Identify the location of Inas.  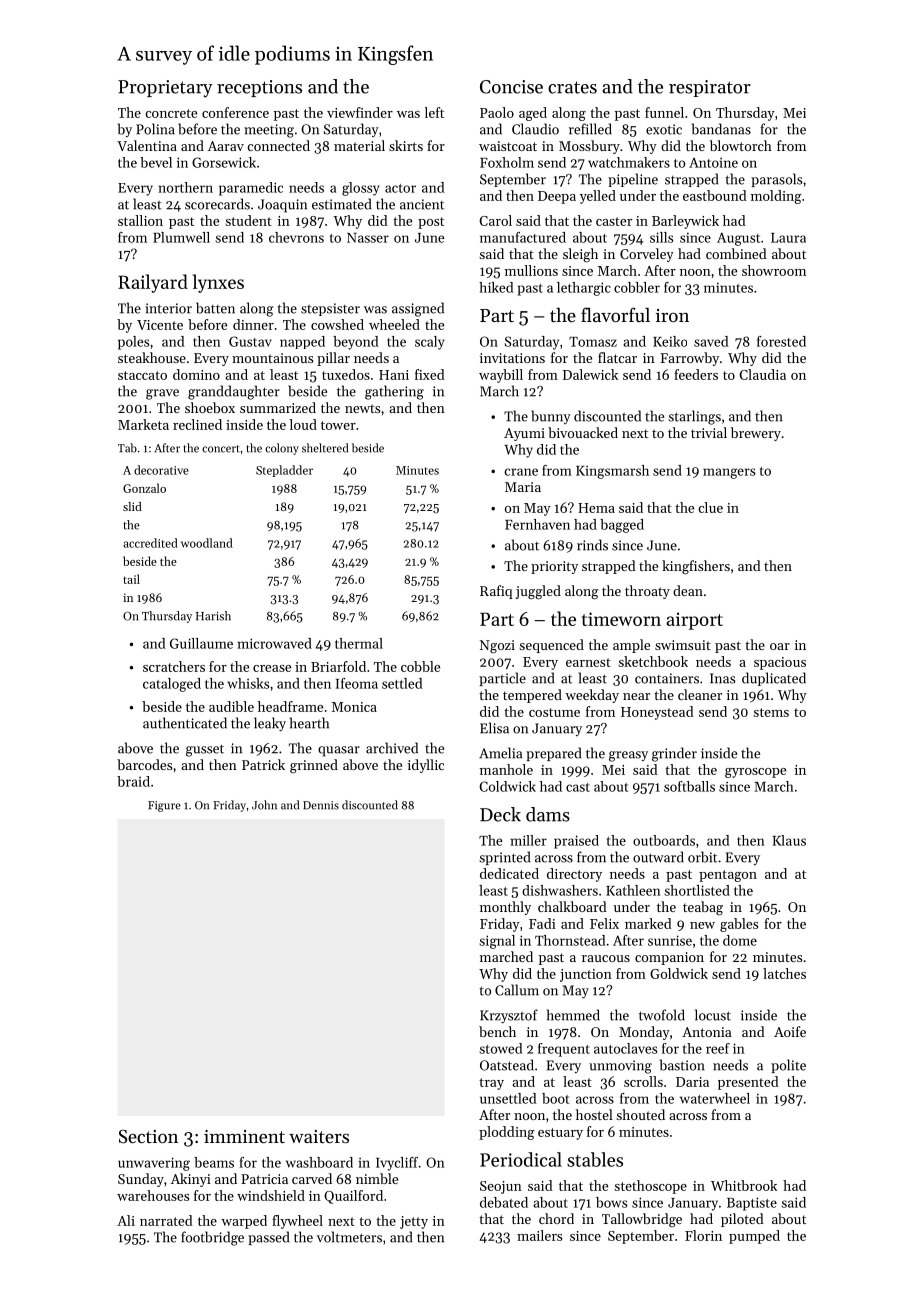
(723, 678).
